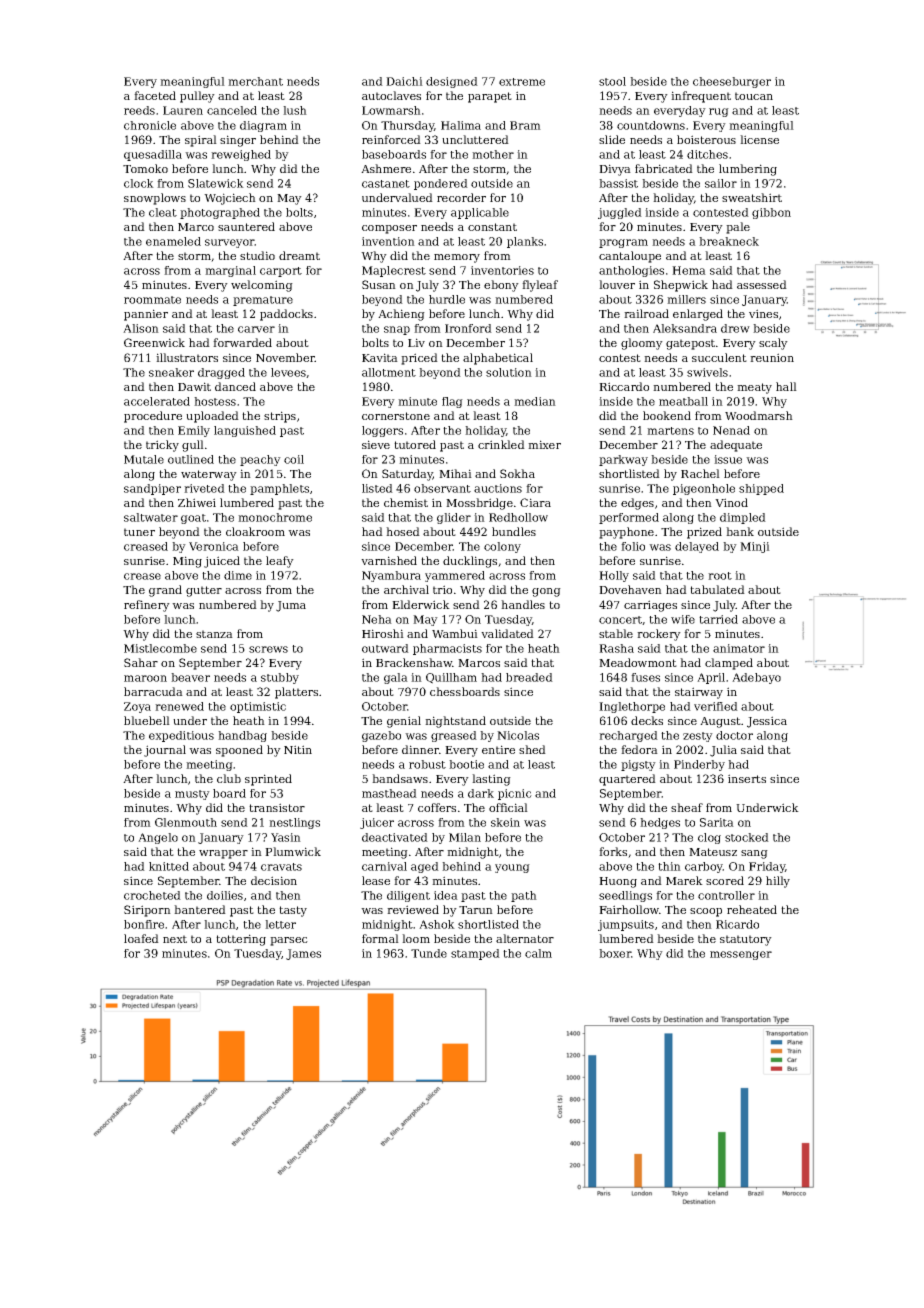 The width and height of the screenshot is (924, 1308). Describe the element at coordinates (615, 170) in the screenshot. I see `Divya` at that location.
